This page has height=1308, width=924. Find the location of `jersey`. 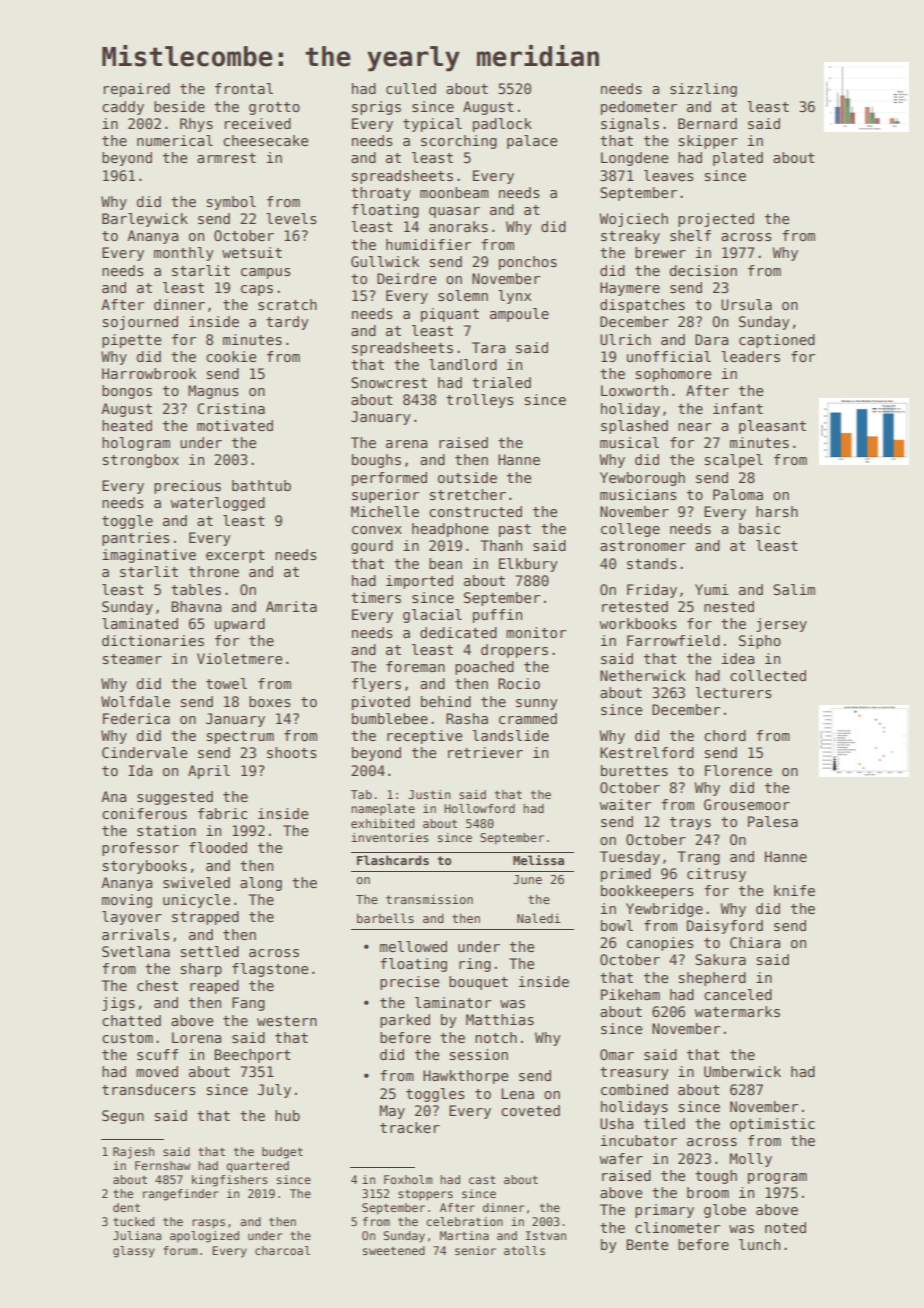

jersey is located at coordinates (781, 625).
